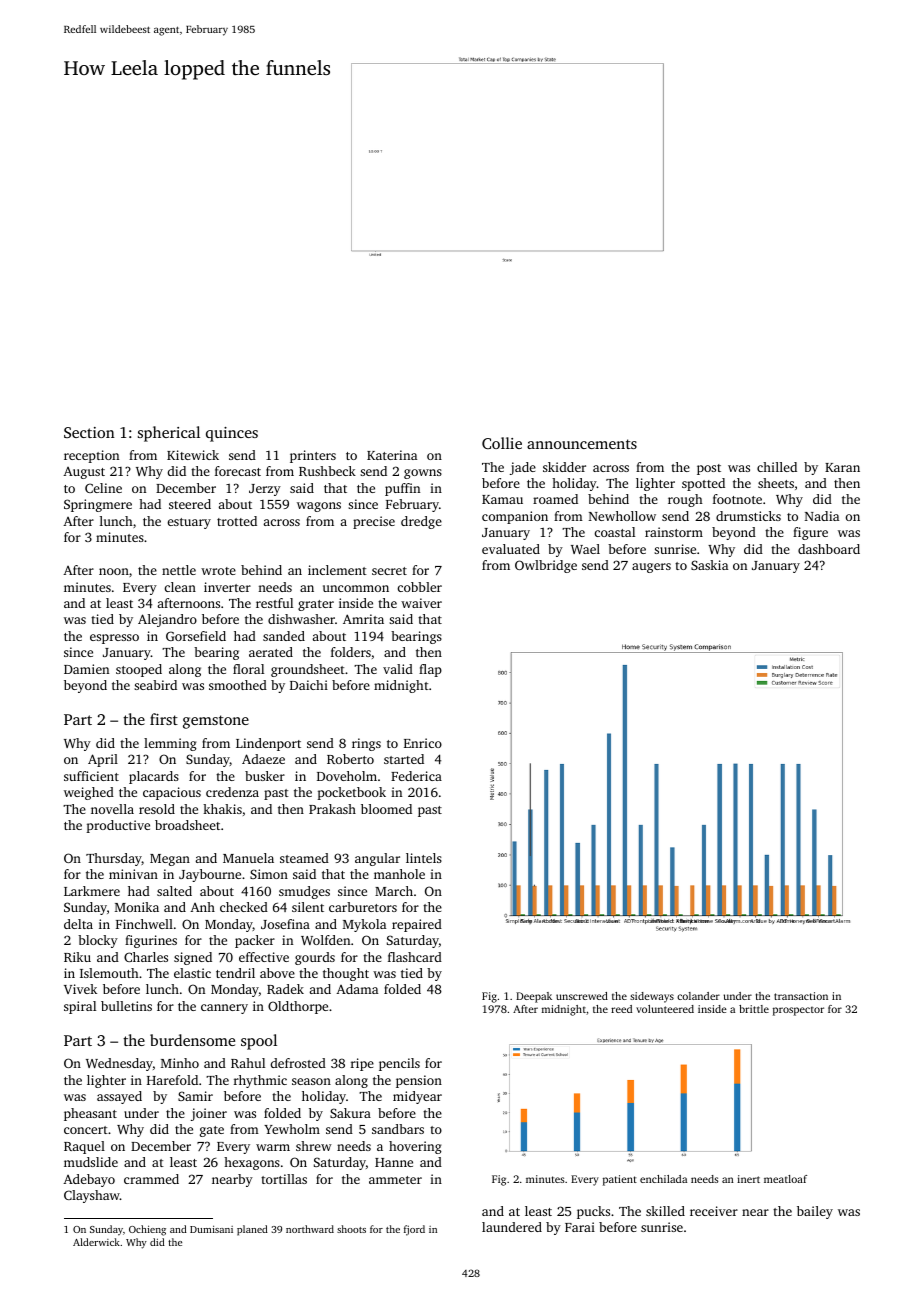  What do you see at coordinates (620, 1180) in the document?
I see `patient` at bounding box center [620, 1180].
